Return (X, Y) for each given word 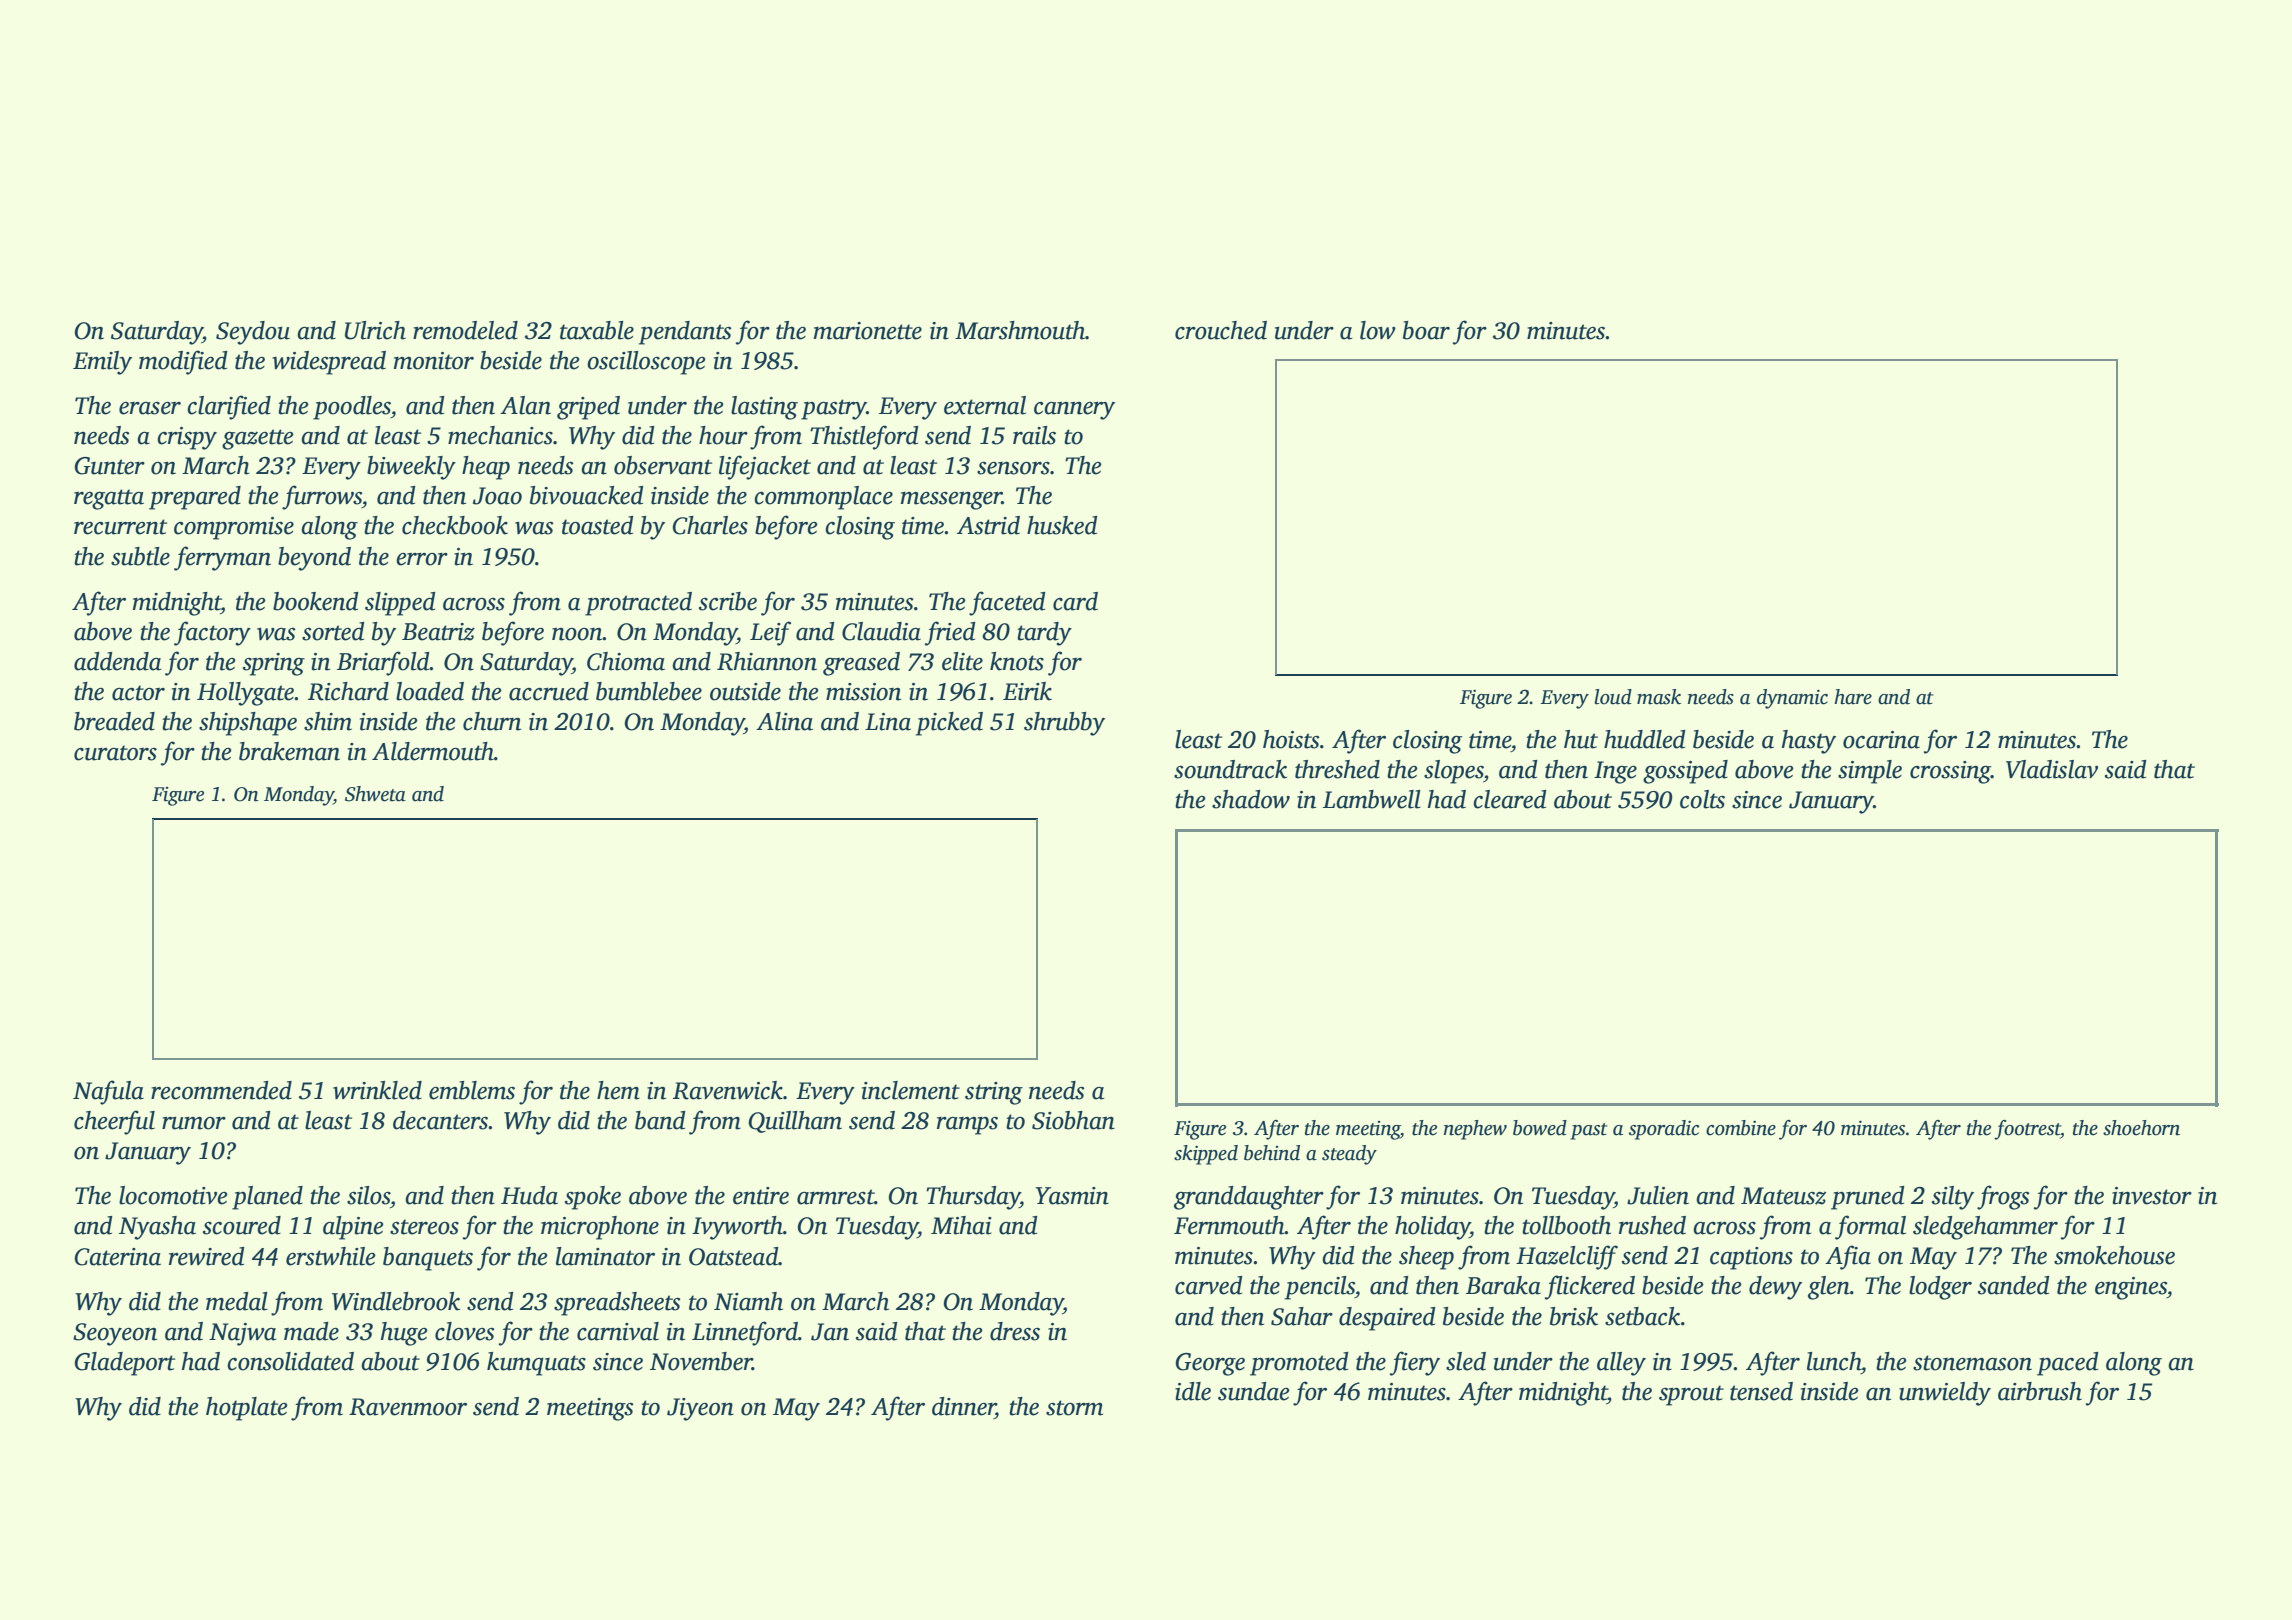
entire (761, 1196)
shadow (1251, 799)
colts (1702, 799)
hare (1853, 697)
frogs (2003, 1197)
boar (1426, 330)
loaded (430, 691)
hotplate (247, 1409)
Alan (525, 405)
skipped (1206, 1155)
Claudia (881, 631)
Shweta (375, 794)
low (1378, 330)
